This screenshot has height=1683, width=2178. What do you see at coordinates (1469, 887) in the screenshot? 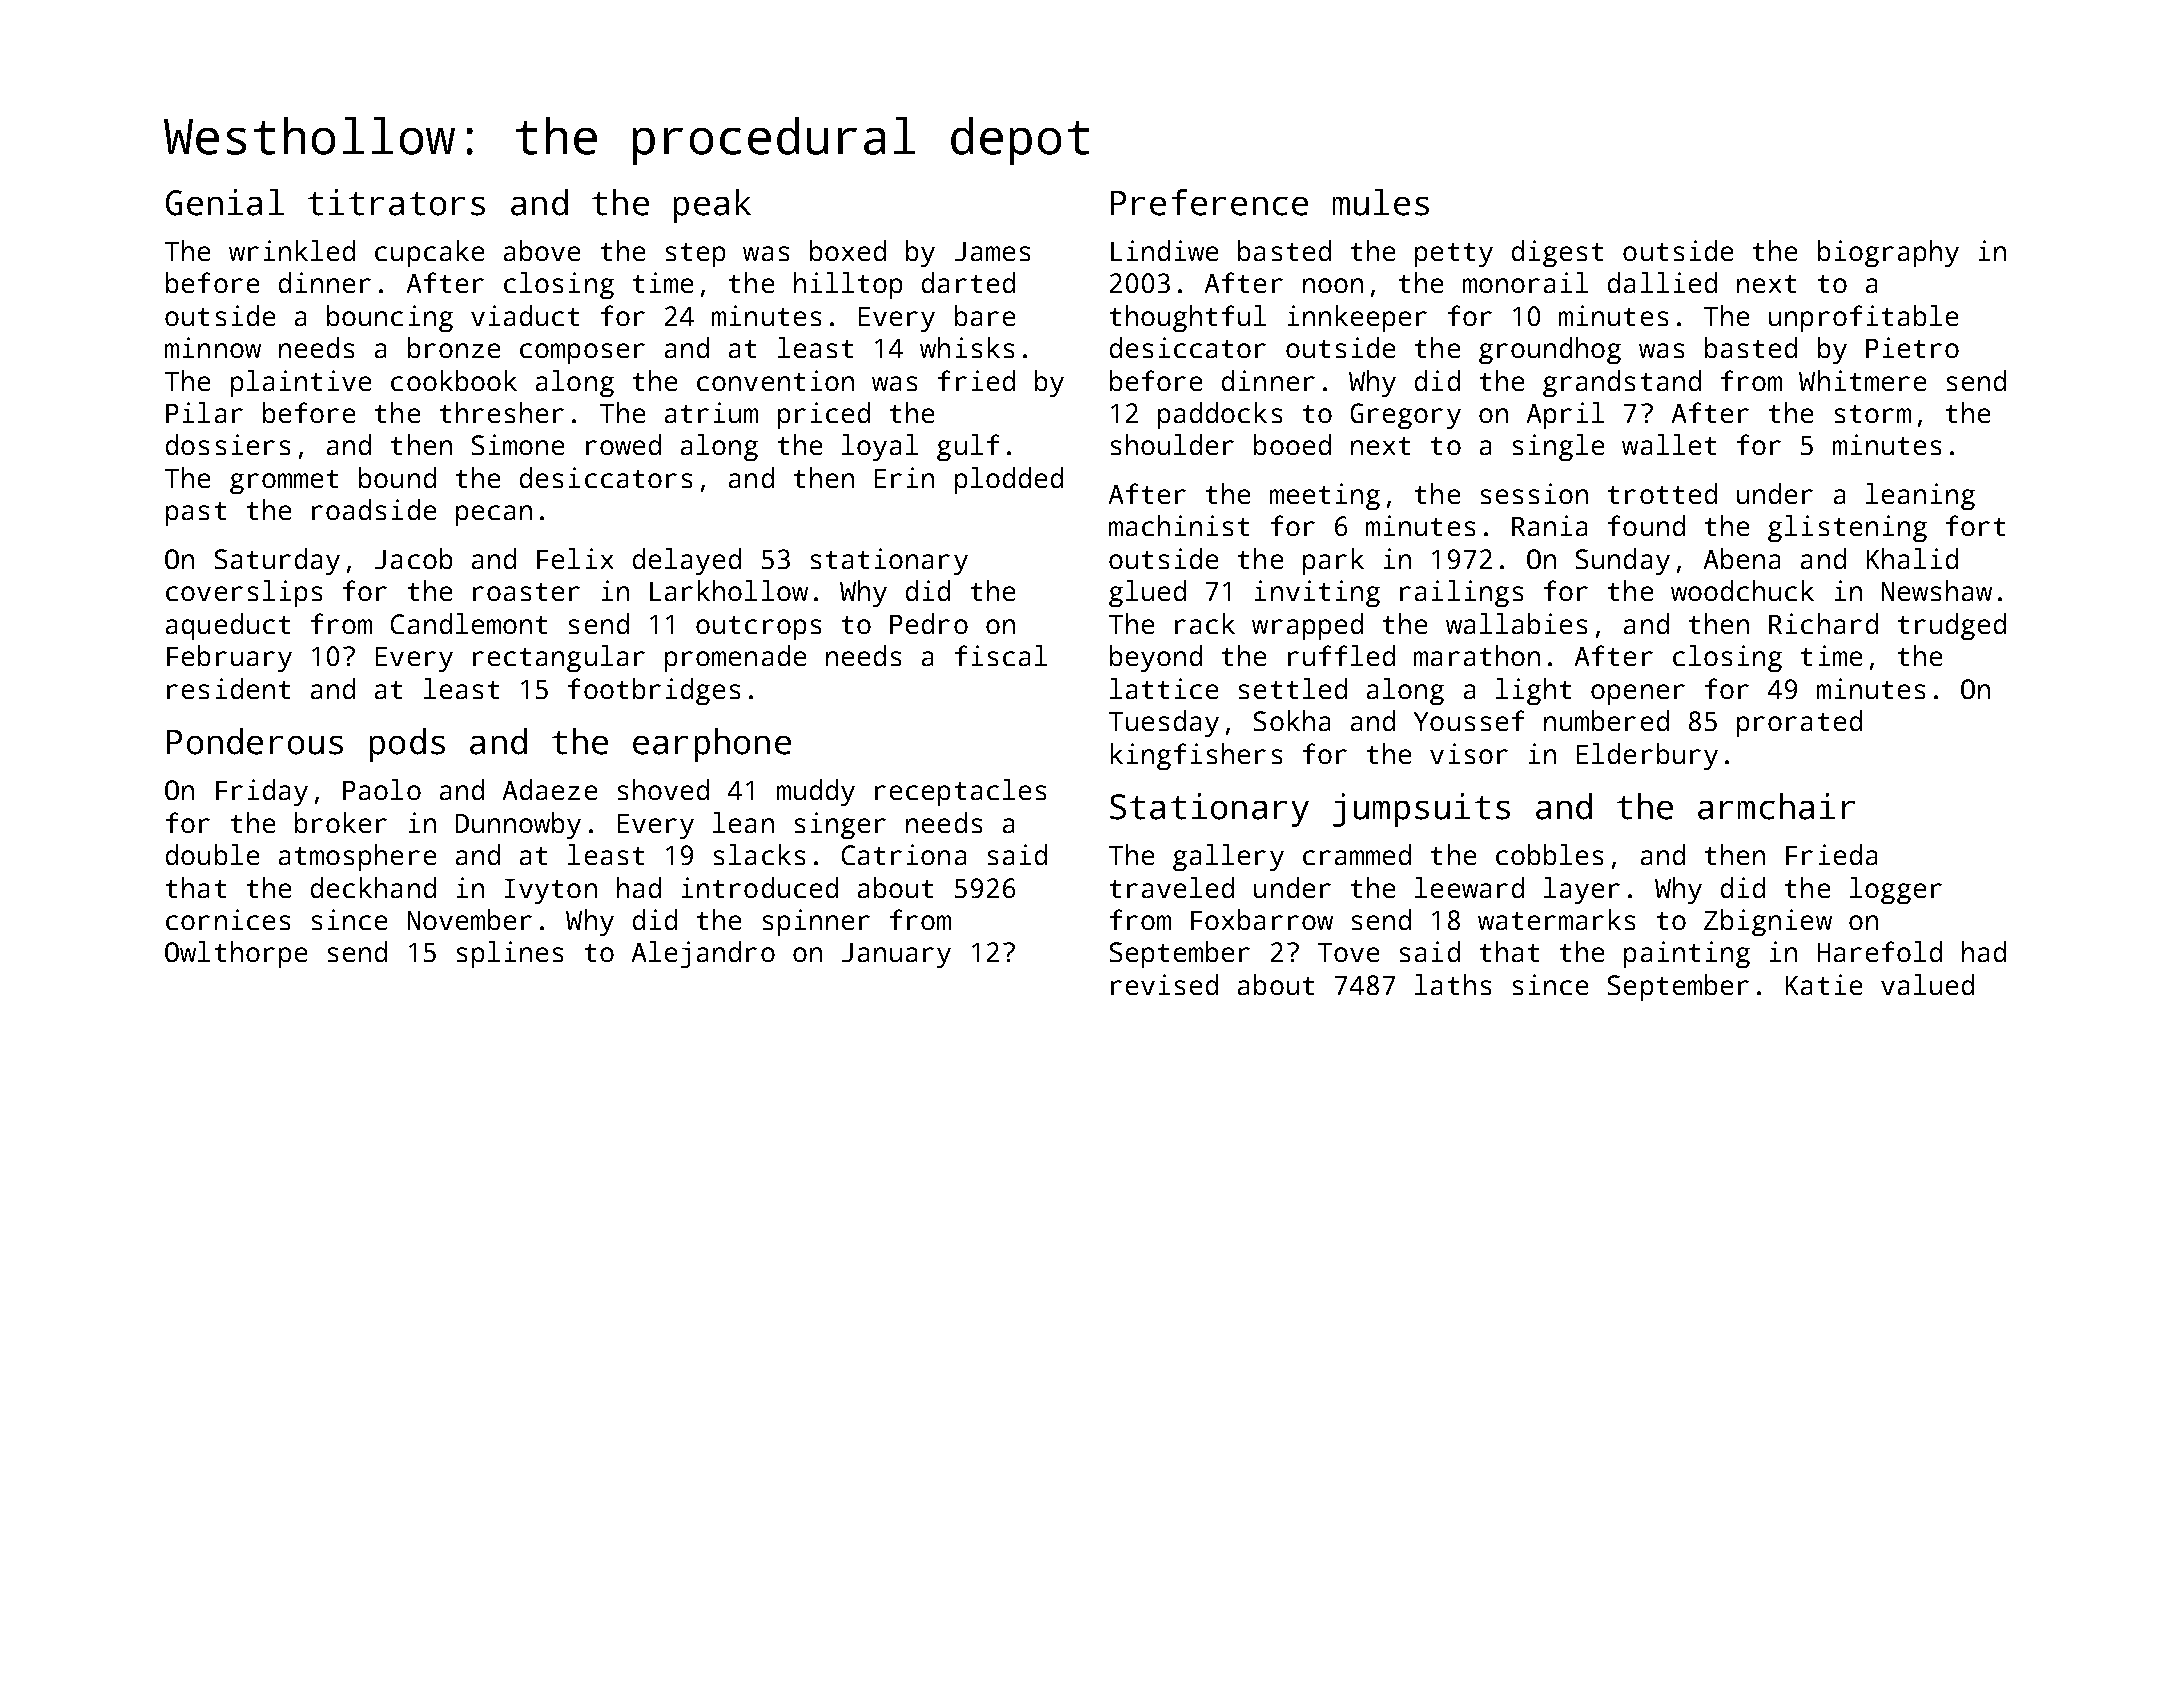
I see `leeward` at bounding box center [1469, 887].
